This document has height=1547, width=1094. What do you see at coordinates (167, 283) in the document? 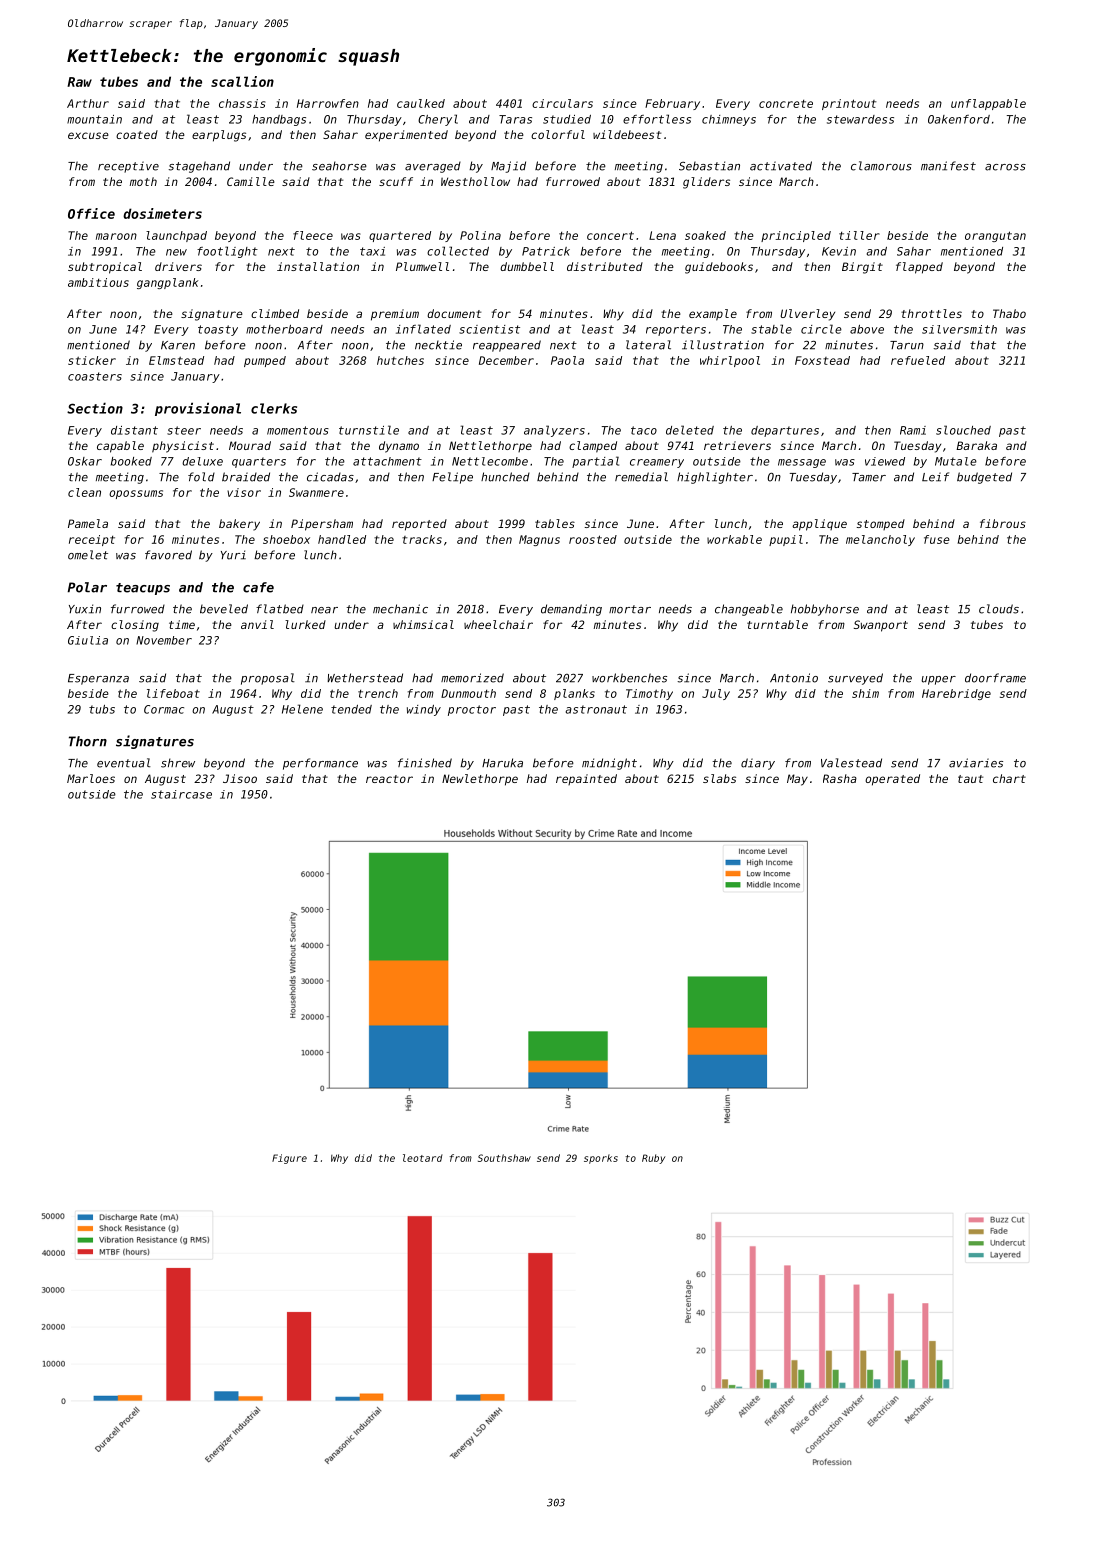
I see `gangplank` at bounding box center [167, 283].
